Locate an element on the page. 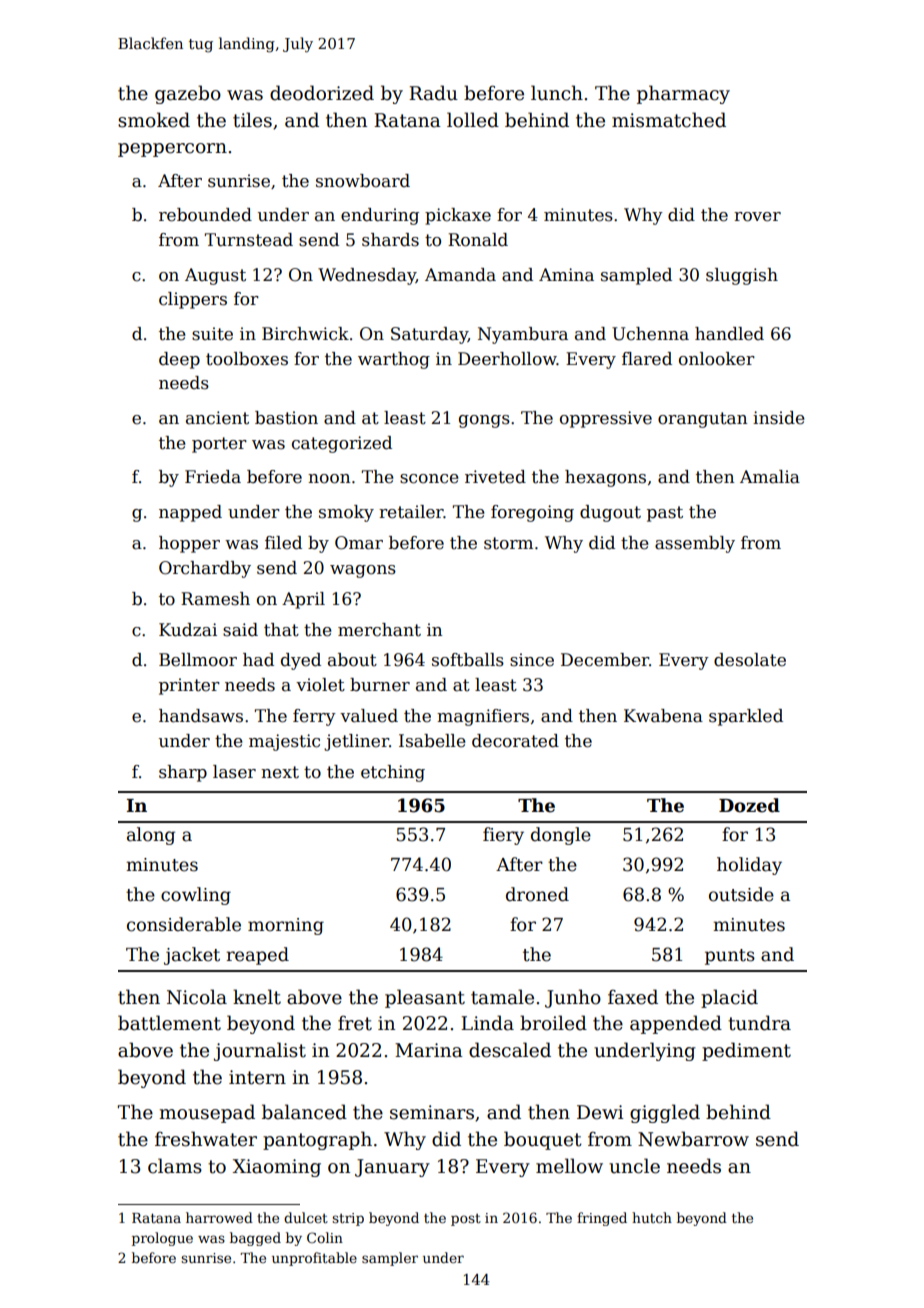  cowling is located at coordinates (196, 896).
